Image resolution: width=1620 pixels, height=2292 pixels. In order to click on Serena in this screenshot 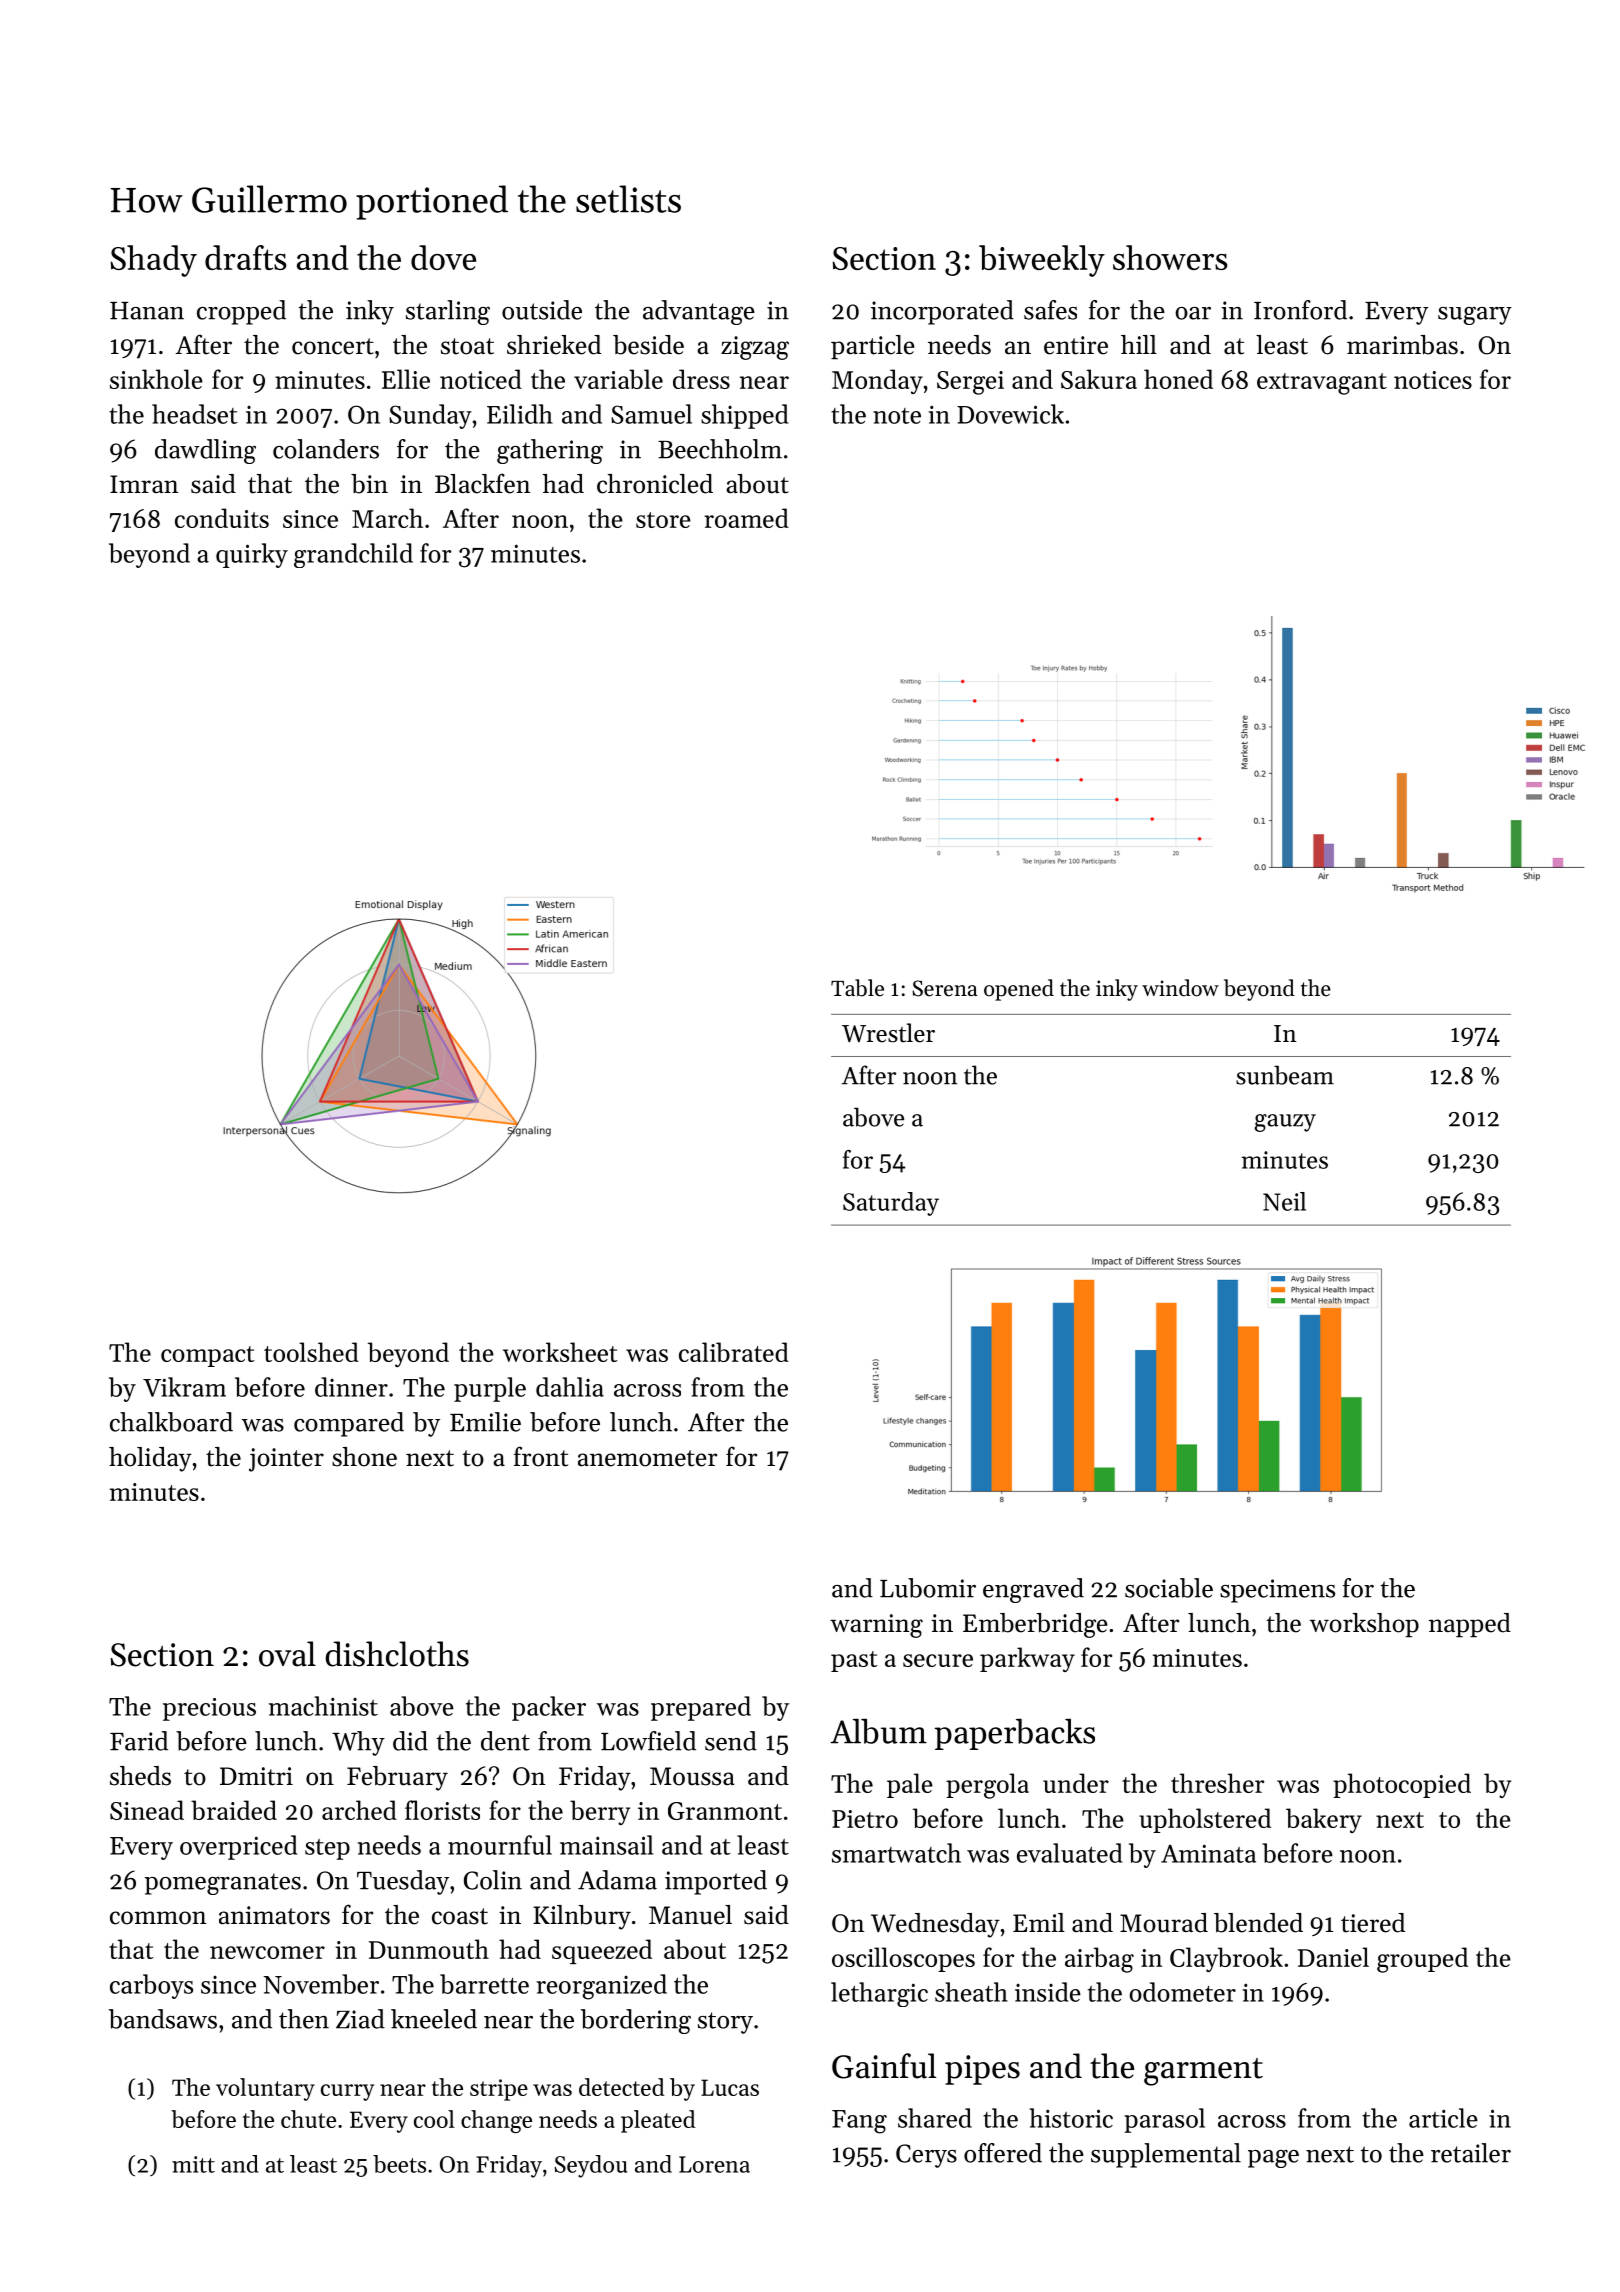, I will do `click(944, 988)`.
